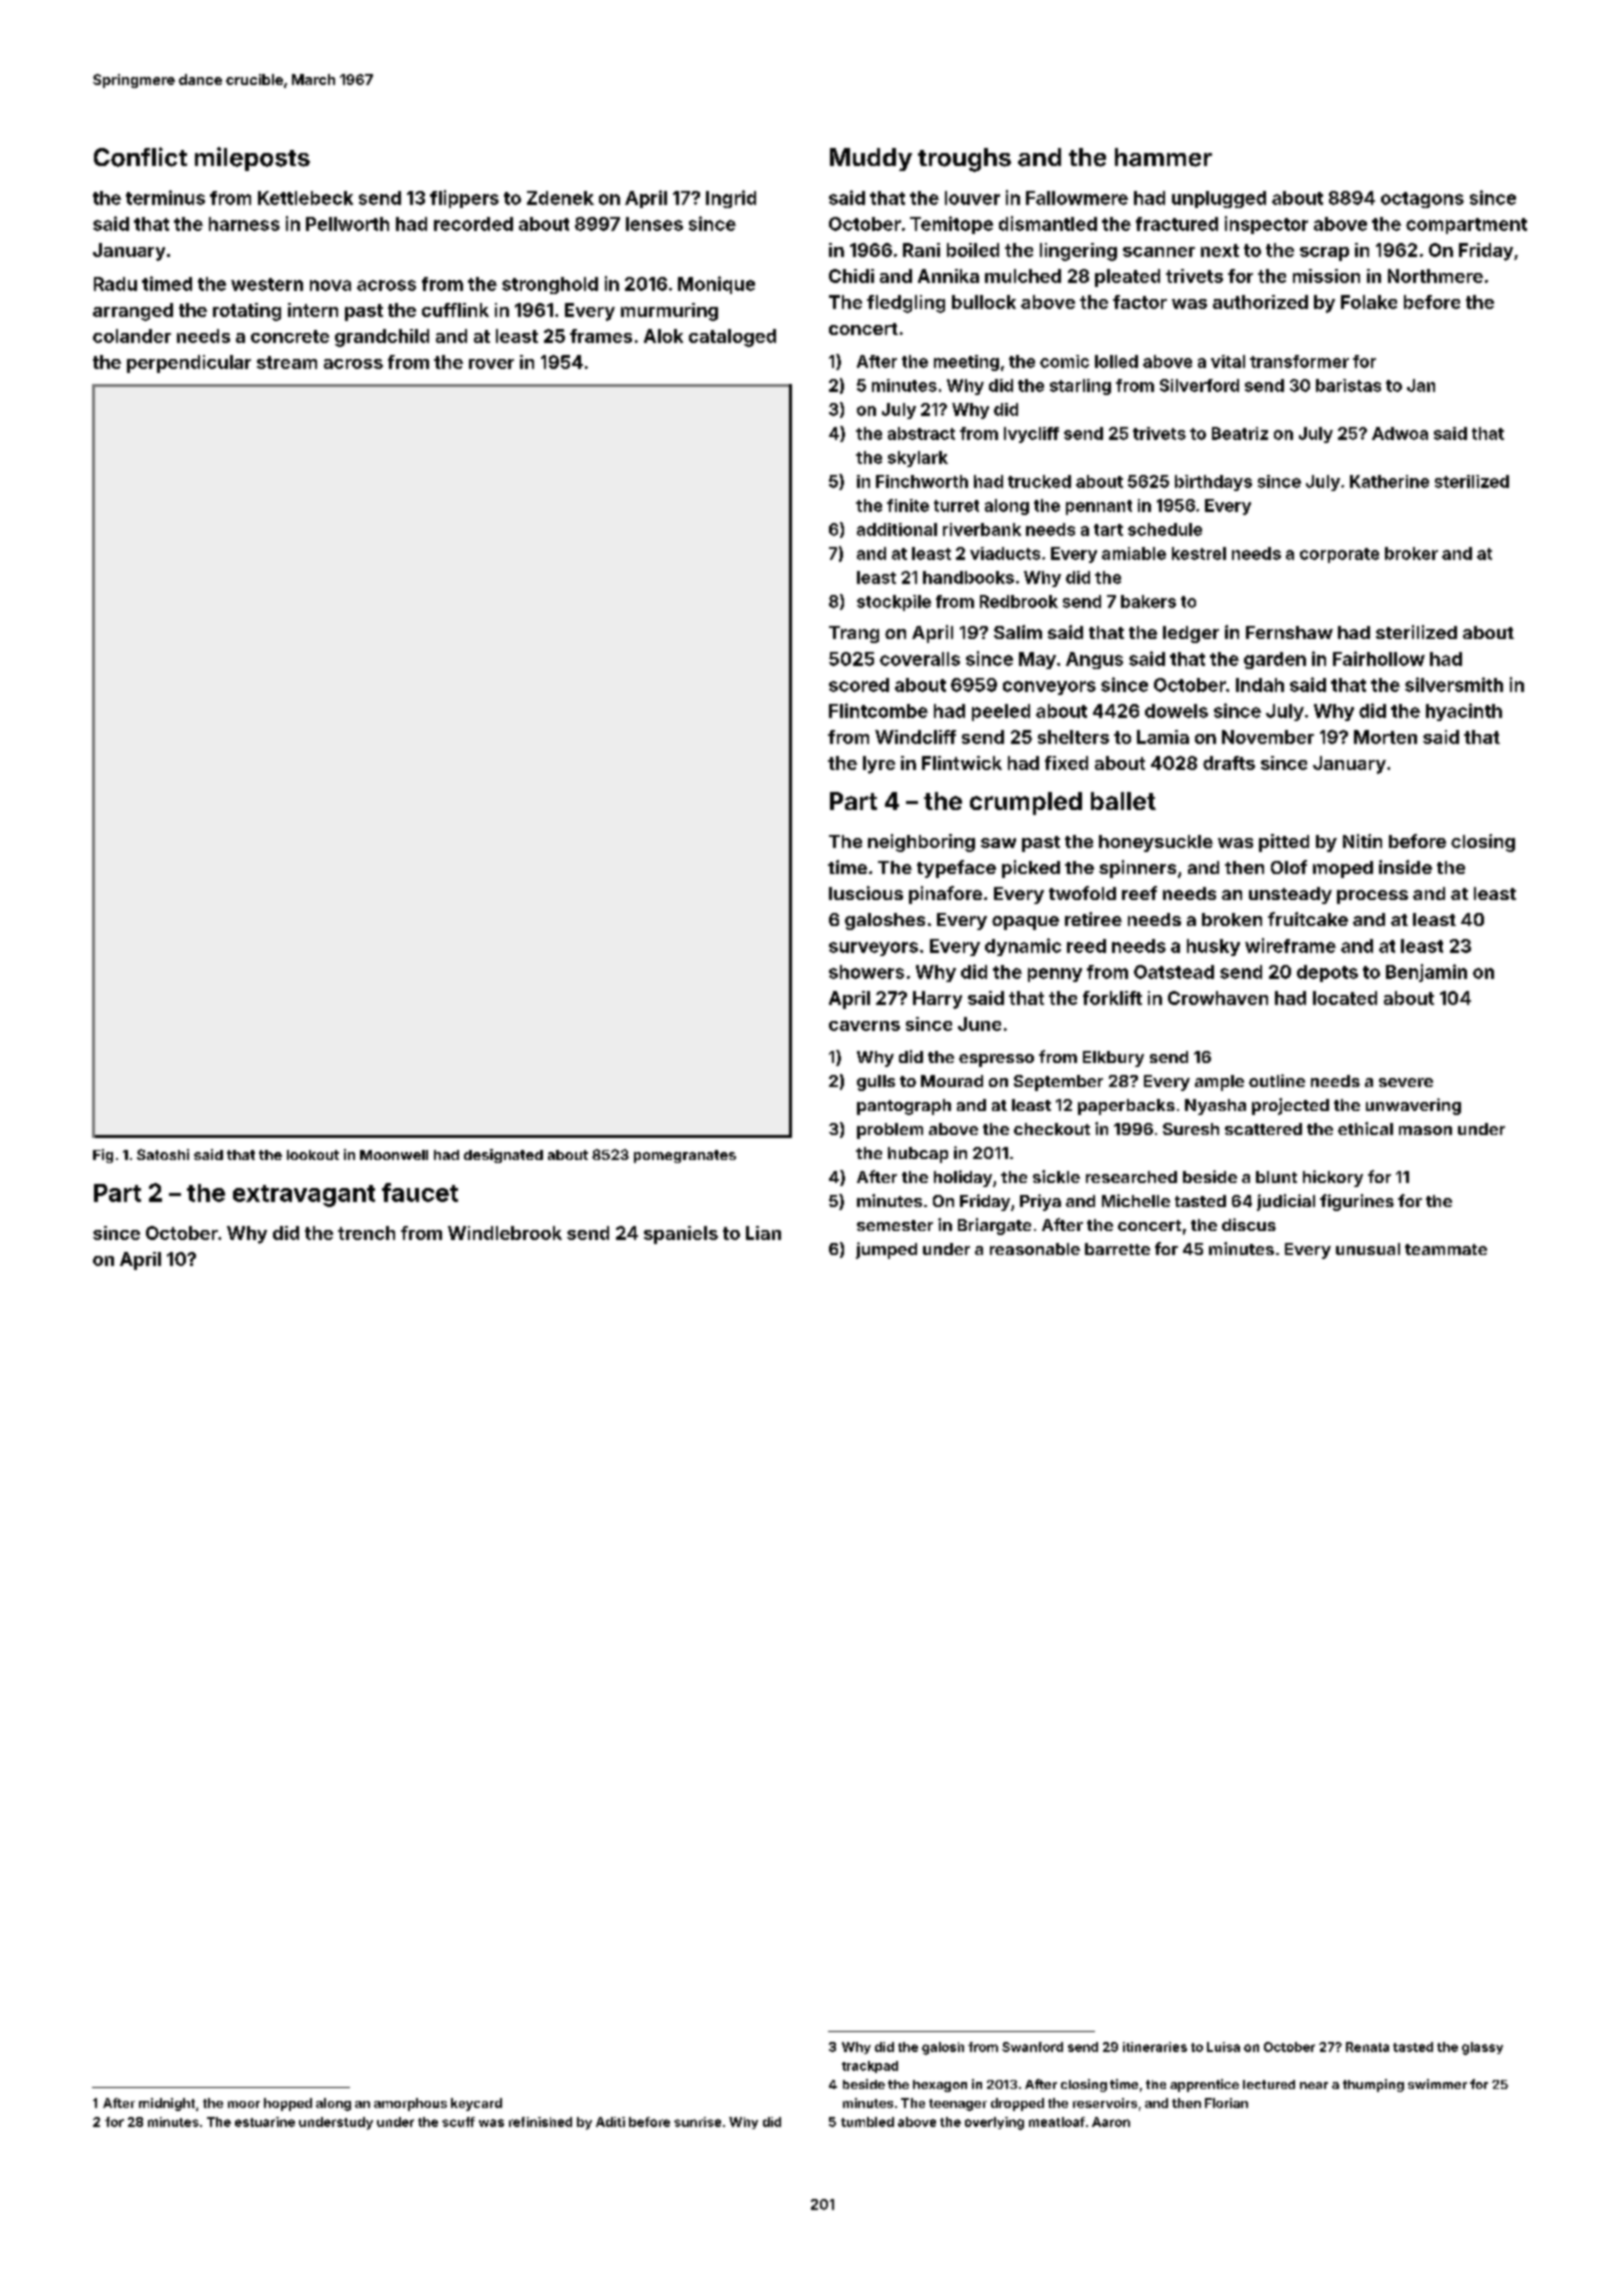  I want to click on hopped, so click(288, 2104).
